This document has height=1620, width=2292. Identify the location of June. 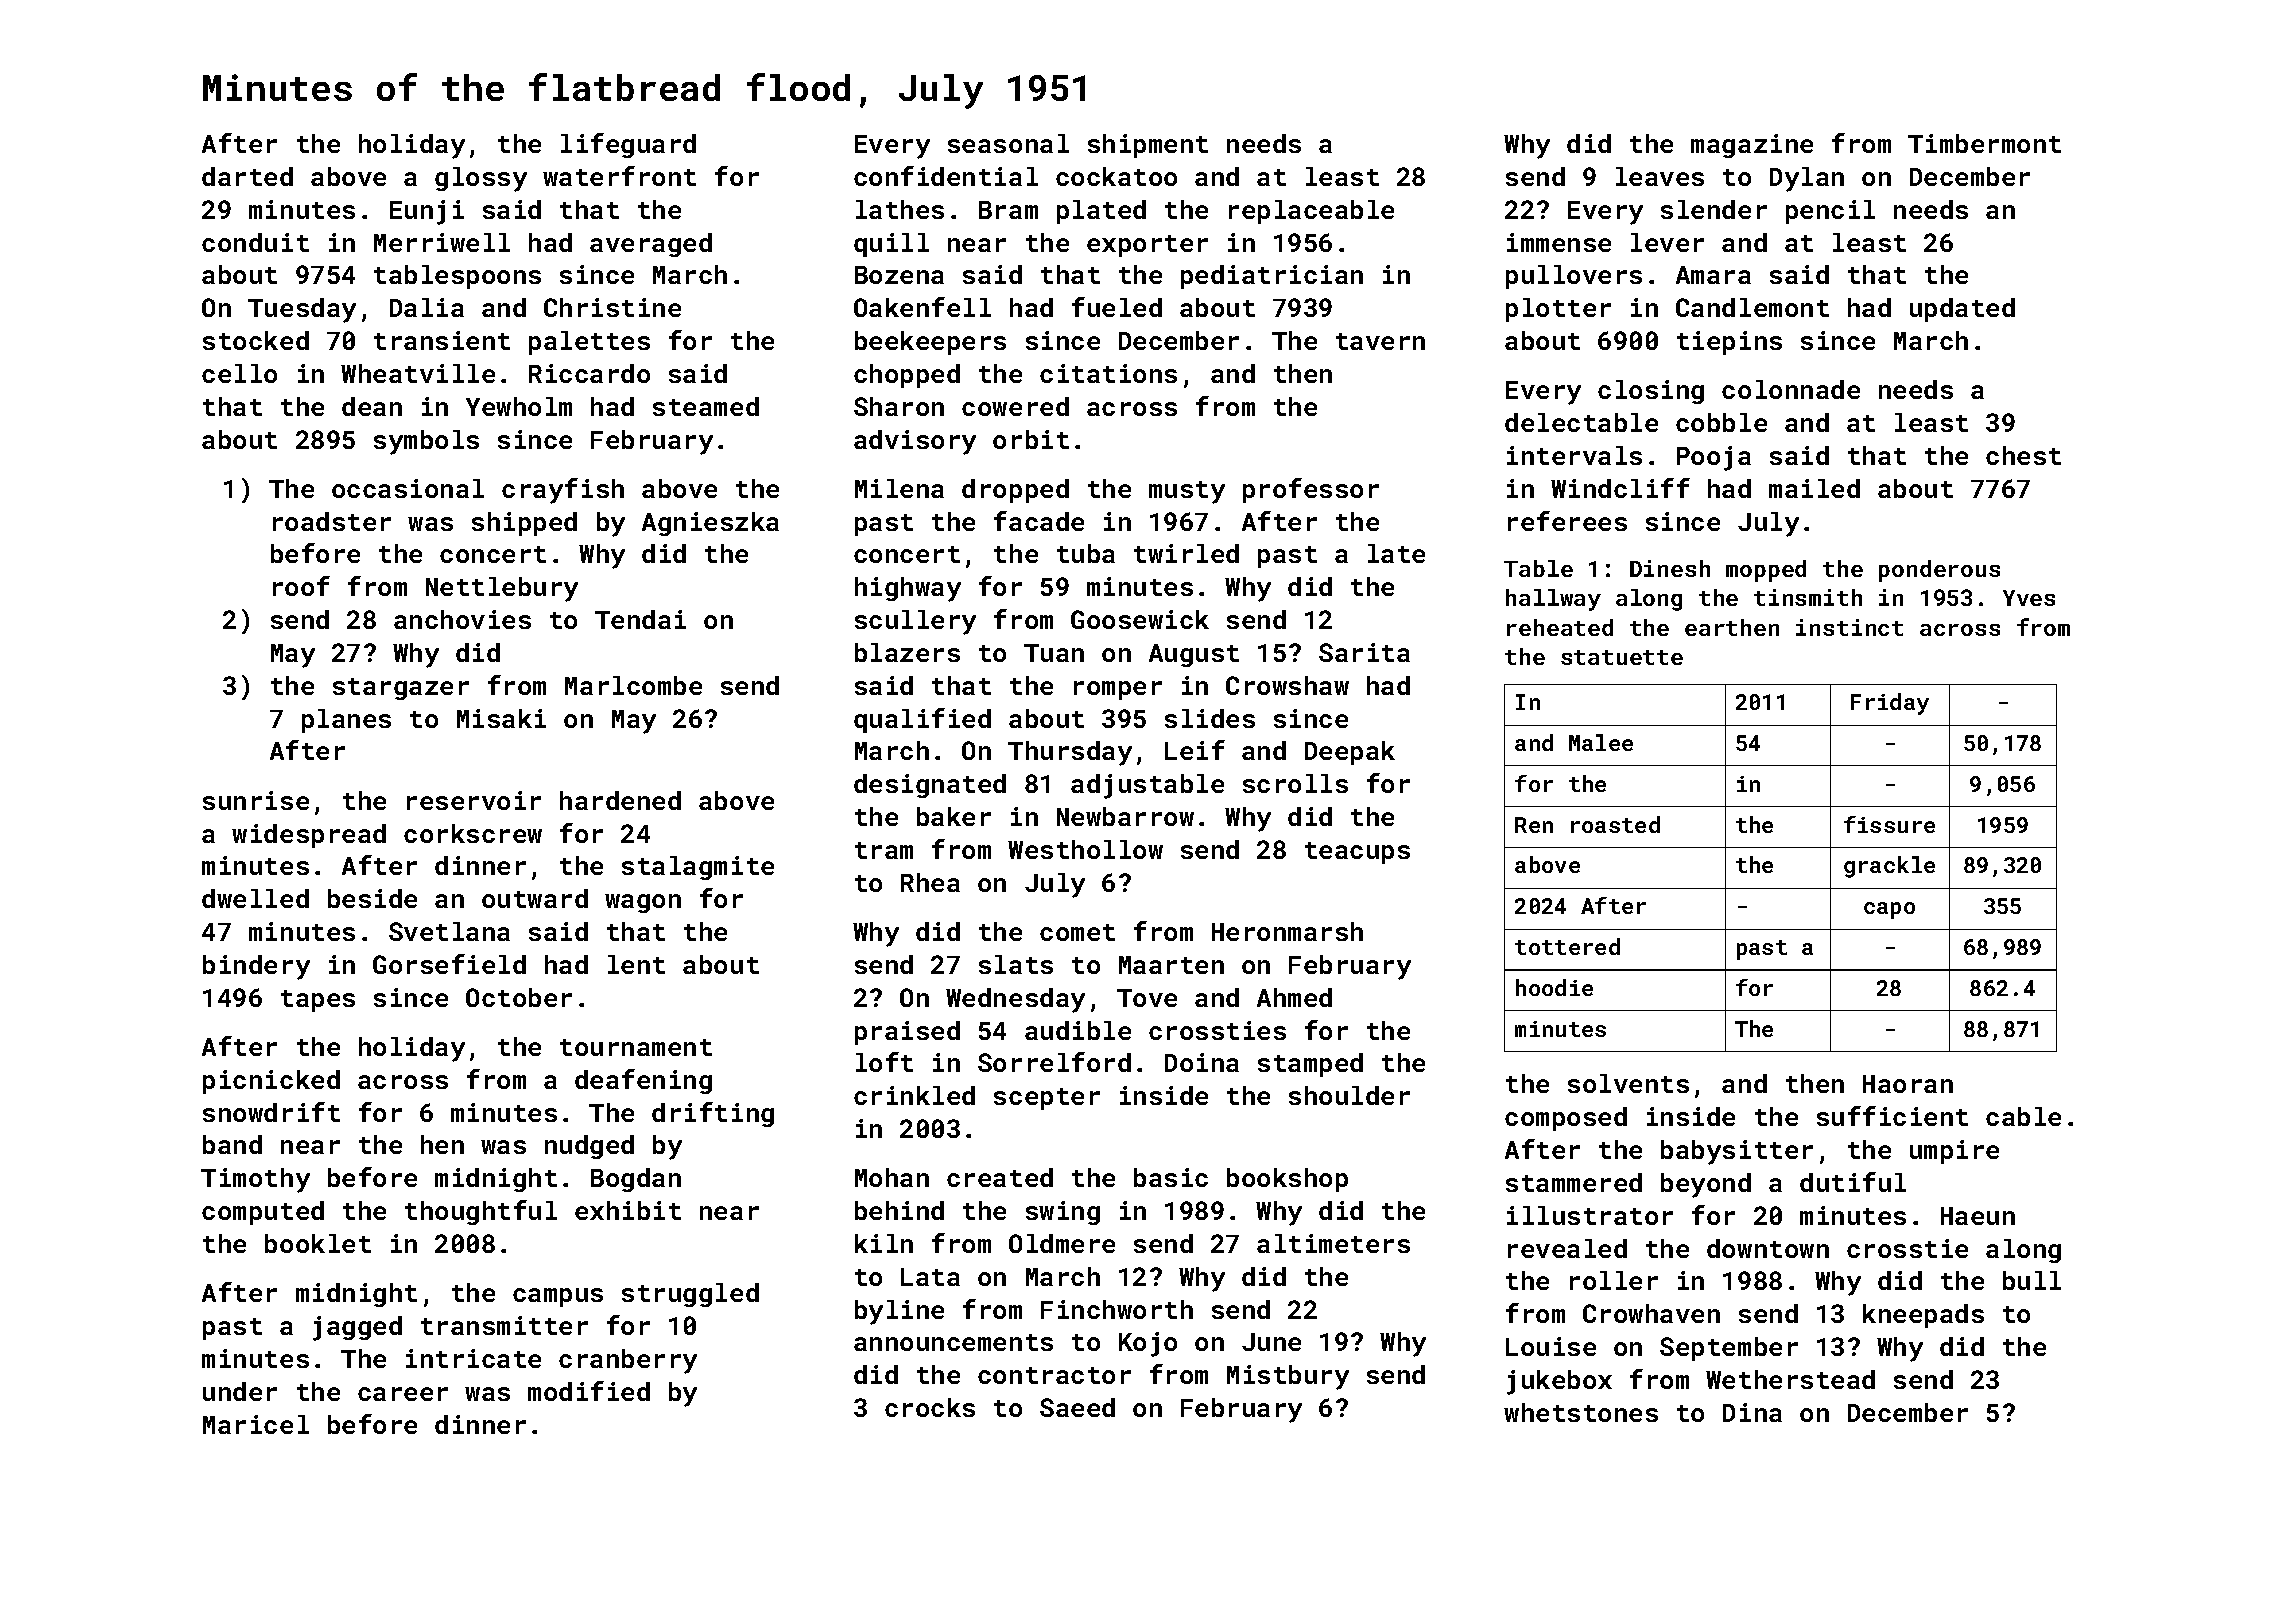
(1271, 1342).
